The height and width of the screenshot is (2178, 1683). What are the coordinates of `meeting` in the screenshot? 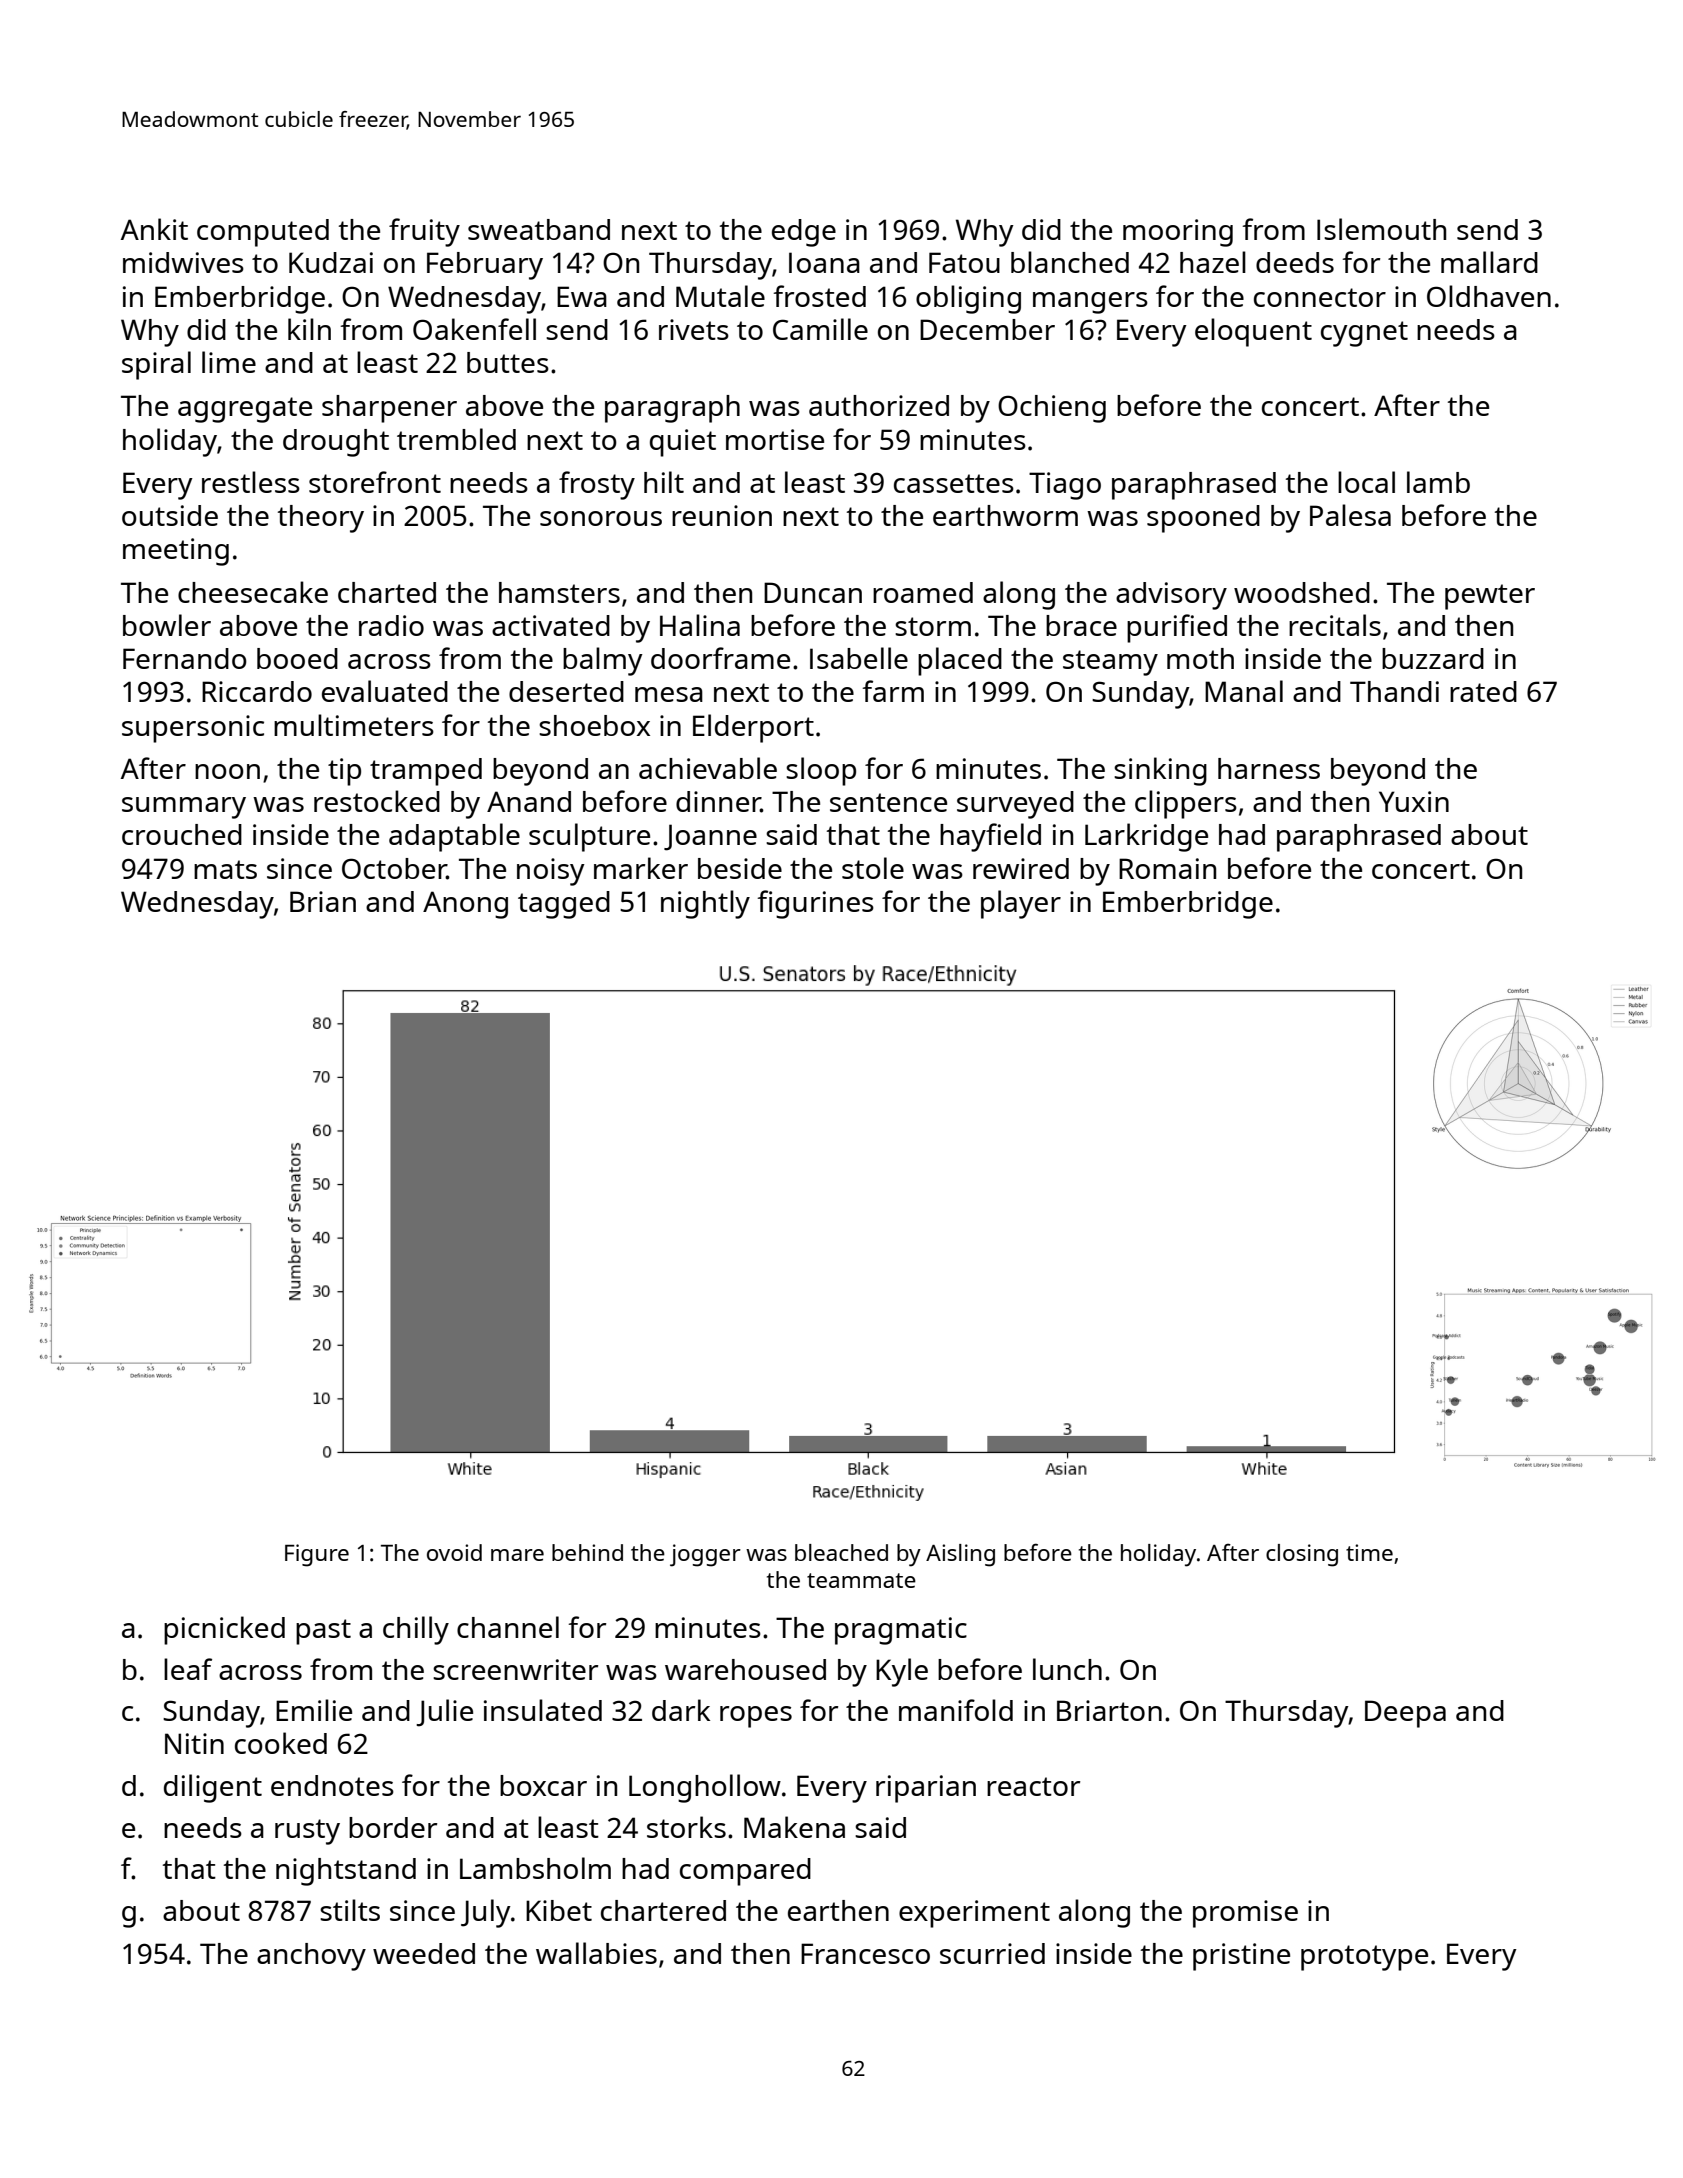 It's located at (176, 552).
